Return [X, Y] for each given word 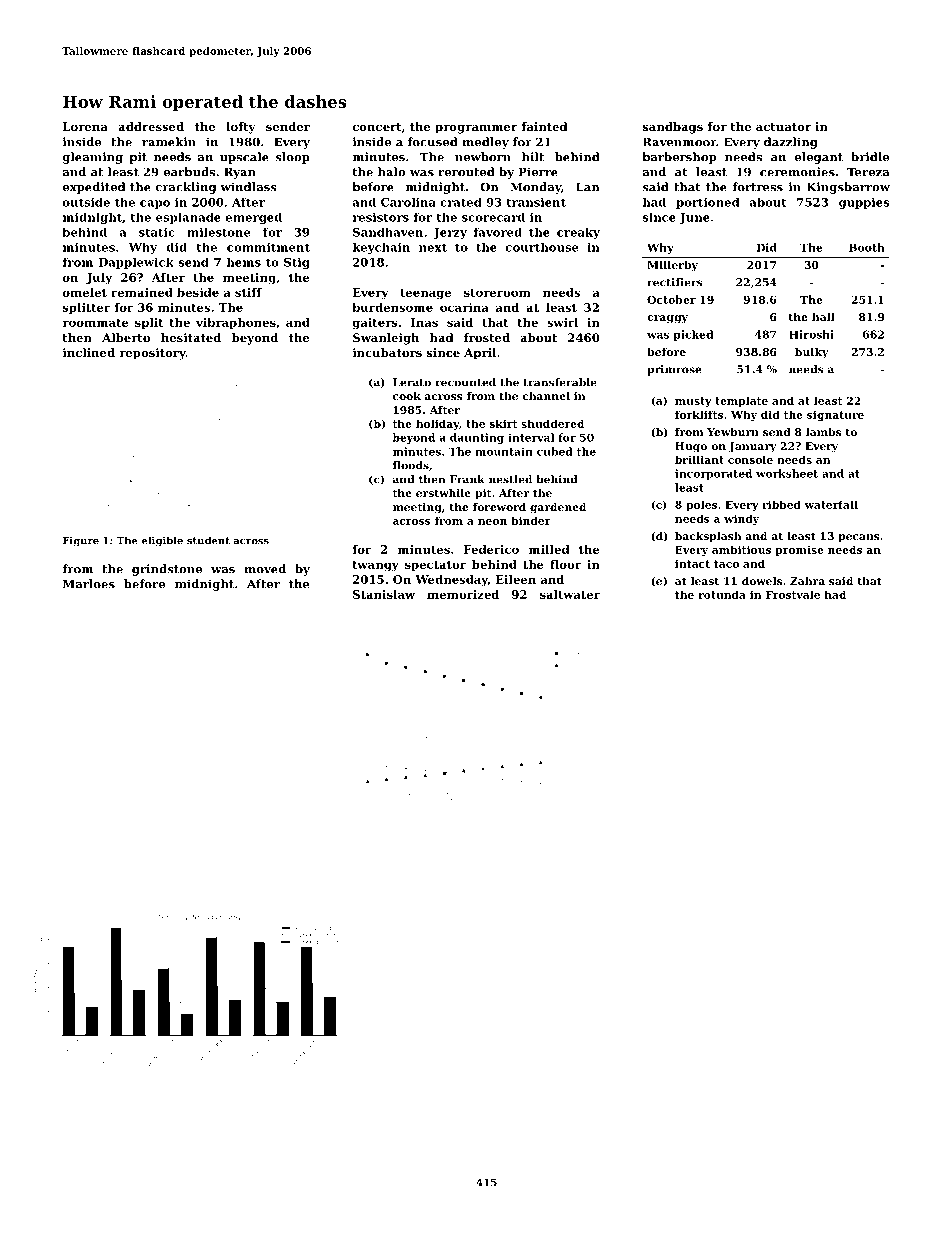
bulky [812, 353]
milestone [219, 232]
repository [152, 354]
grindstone [167, 570]
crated [461, 202]
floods [411, 465]
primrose [674, 370]
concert [377, 127]
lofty [241, 128]
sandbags [673, 128]
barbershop [679, 158]
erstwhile [443, 493]
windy [741, 519]
